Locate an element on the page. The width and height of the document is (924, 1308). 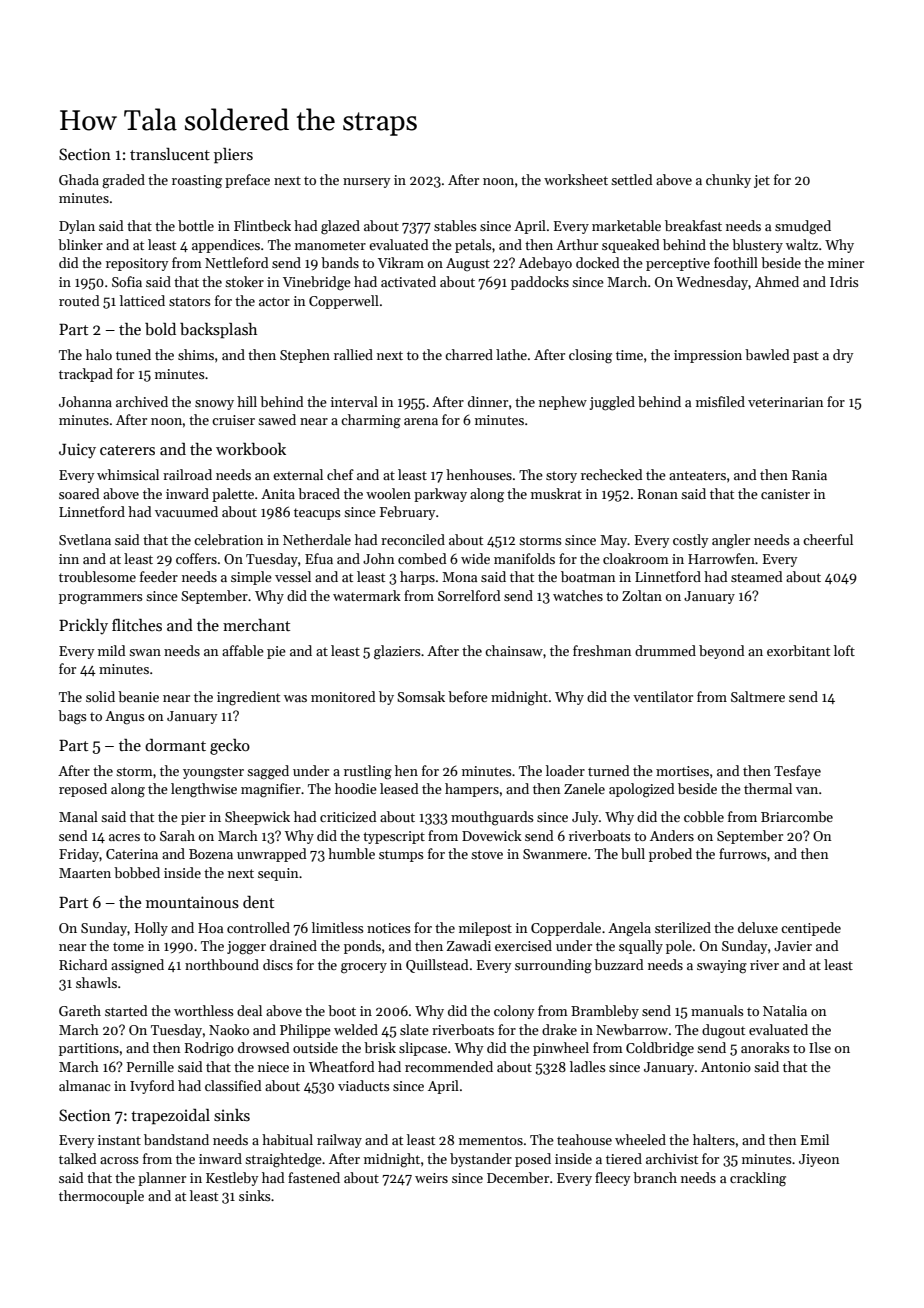
Vikram is located at coordinates (401, 262).
